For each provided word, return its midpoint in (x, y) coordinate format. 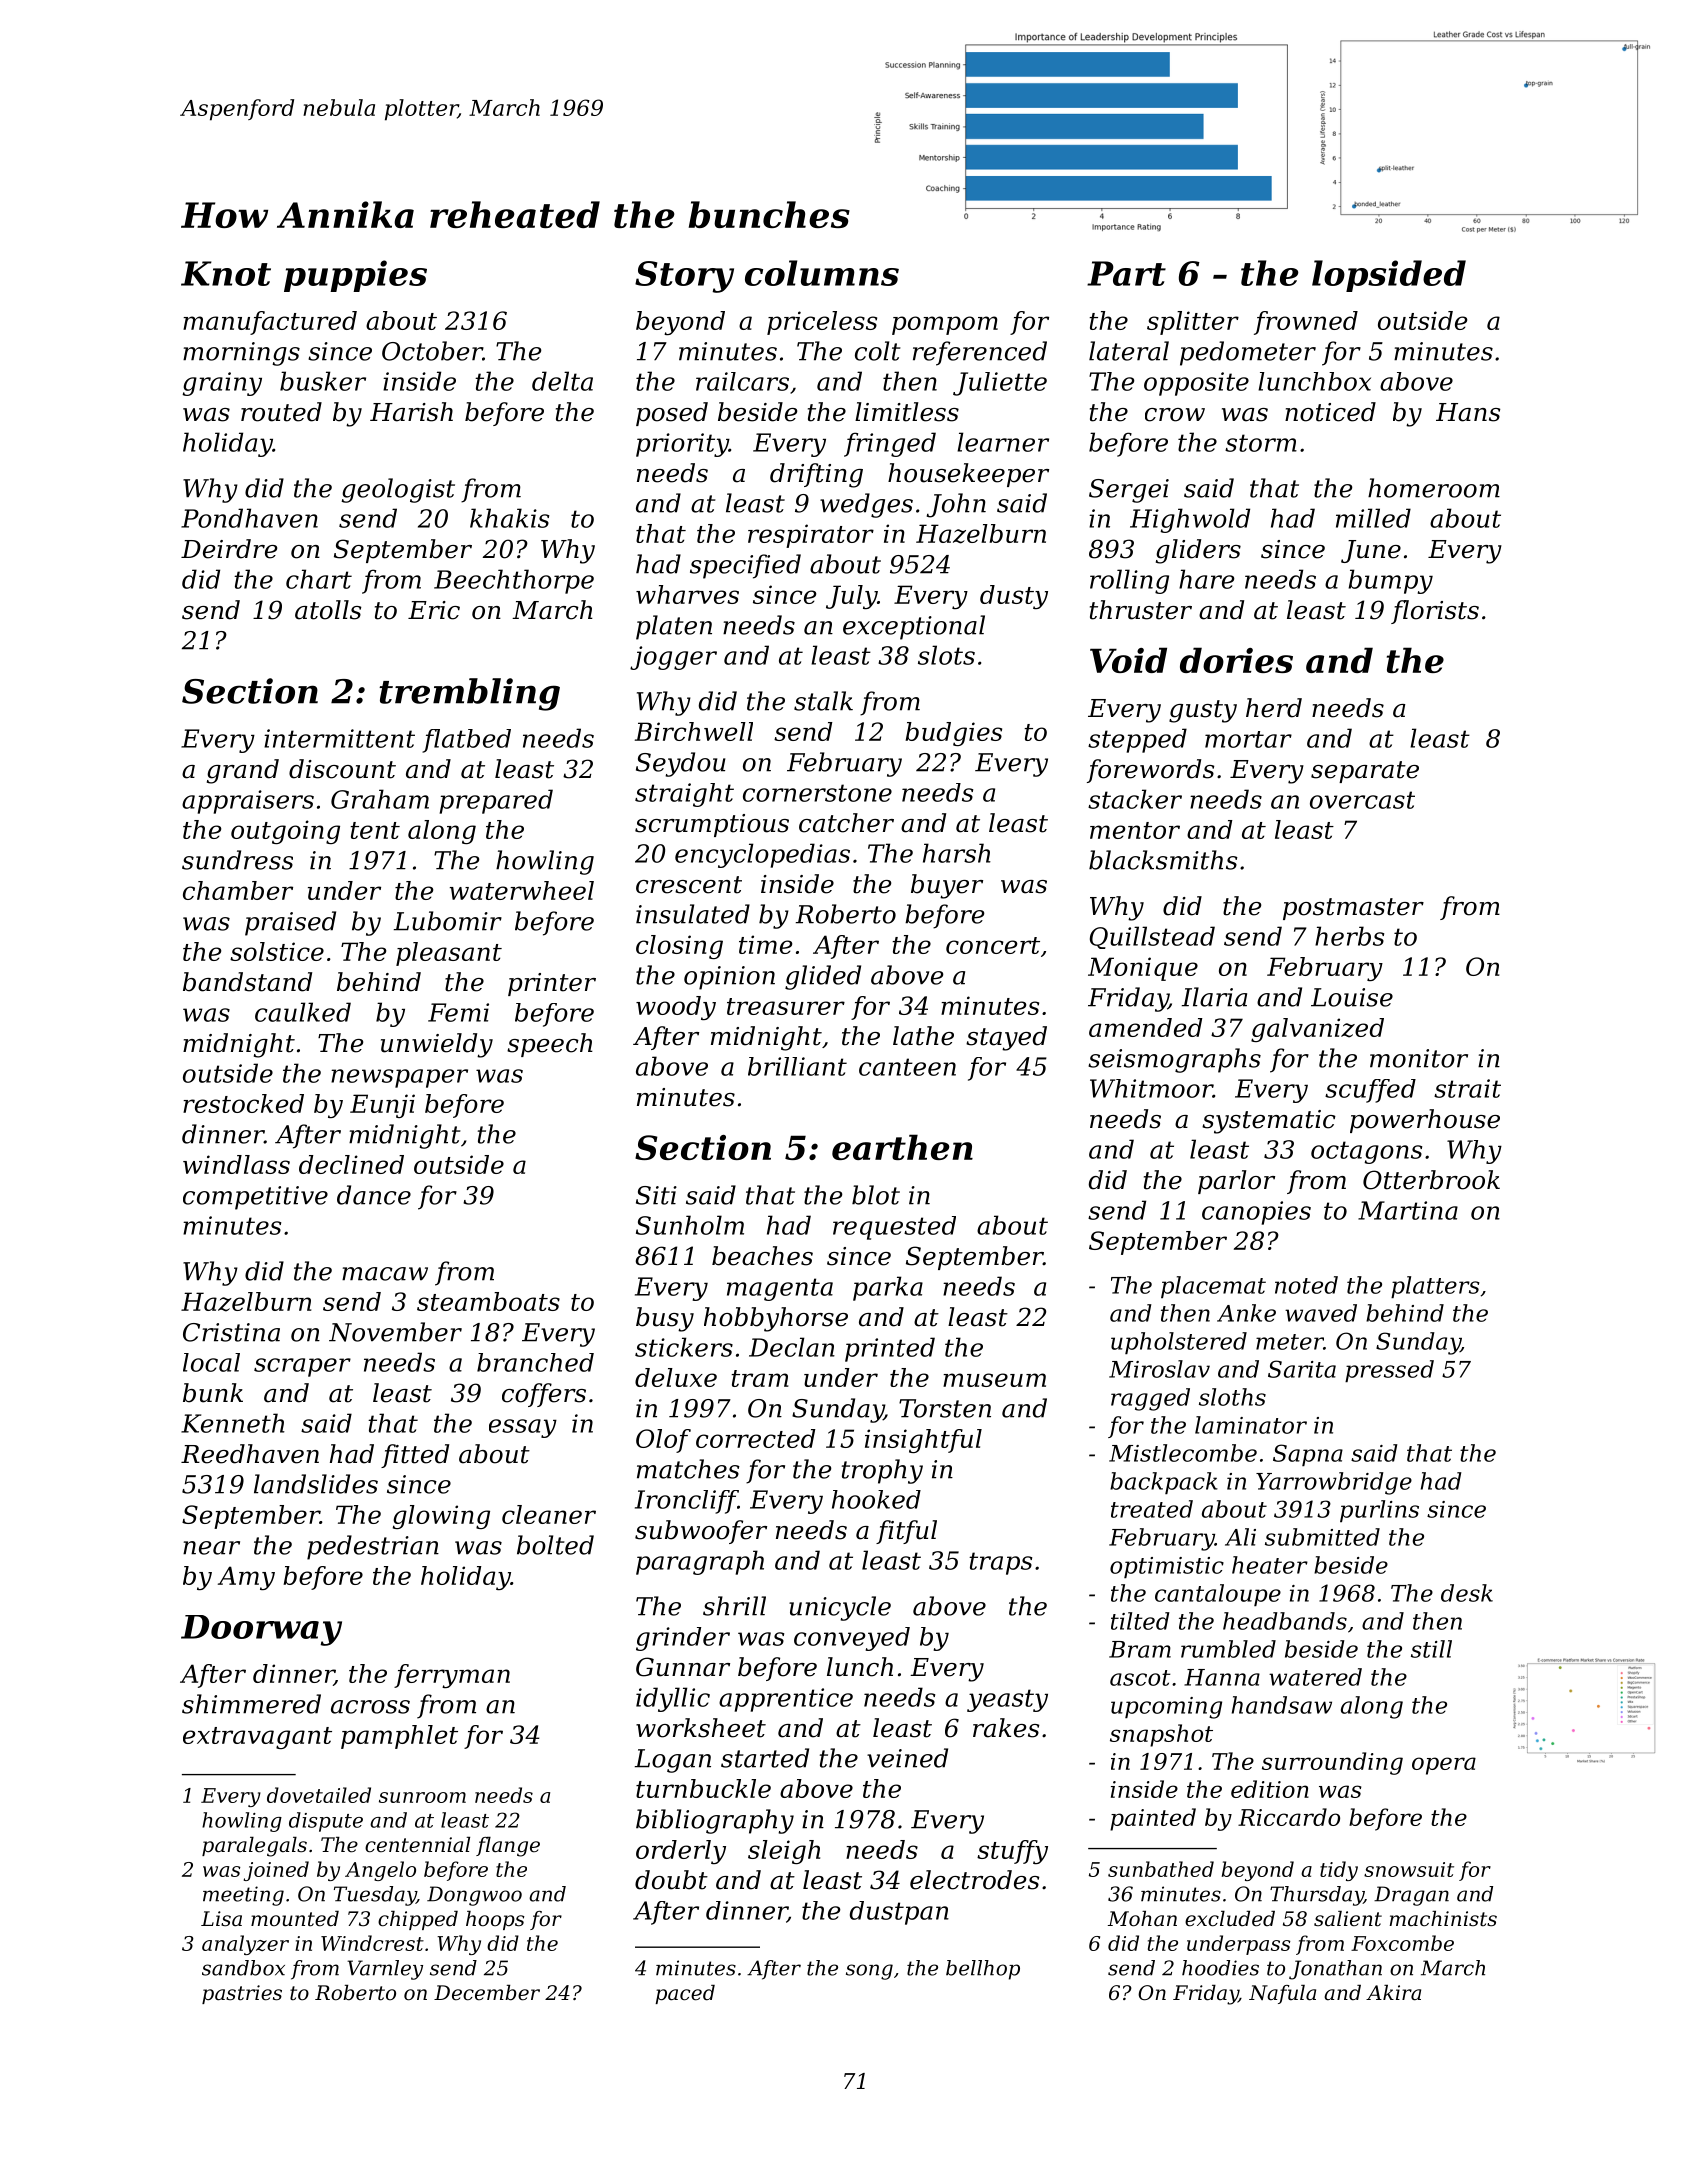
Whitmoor (1151, 1088)
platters (1435, 1287)
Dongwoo (474, 1896)
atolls (328, 610)
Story (684, 277)
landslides (316, 1484)
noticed (1330, 412)
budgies (953, 734)
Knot (226, 273)
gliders (1198, 551)
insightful (923, 1441)
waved (1321, 1313)
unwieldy (437, 1045)
